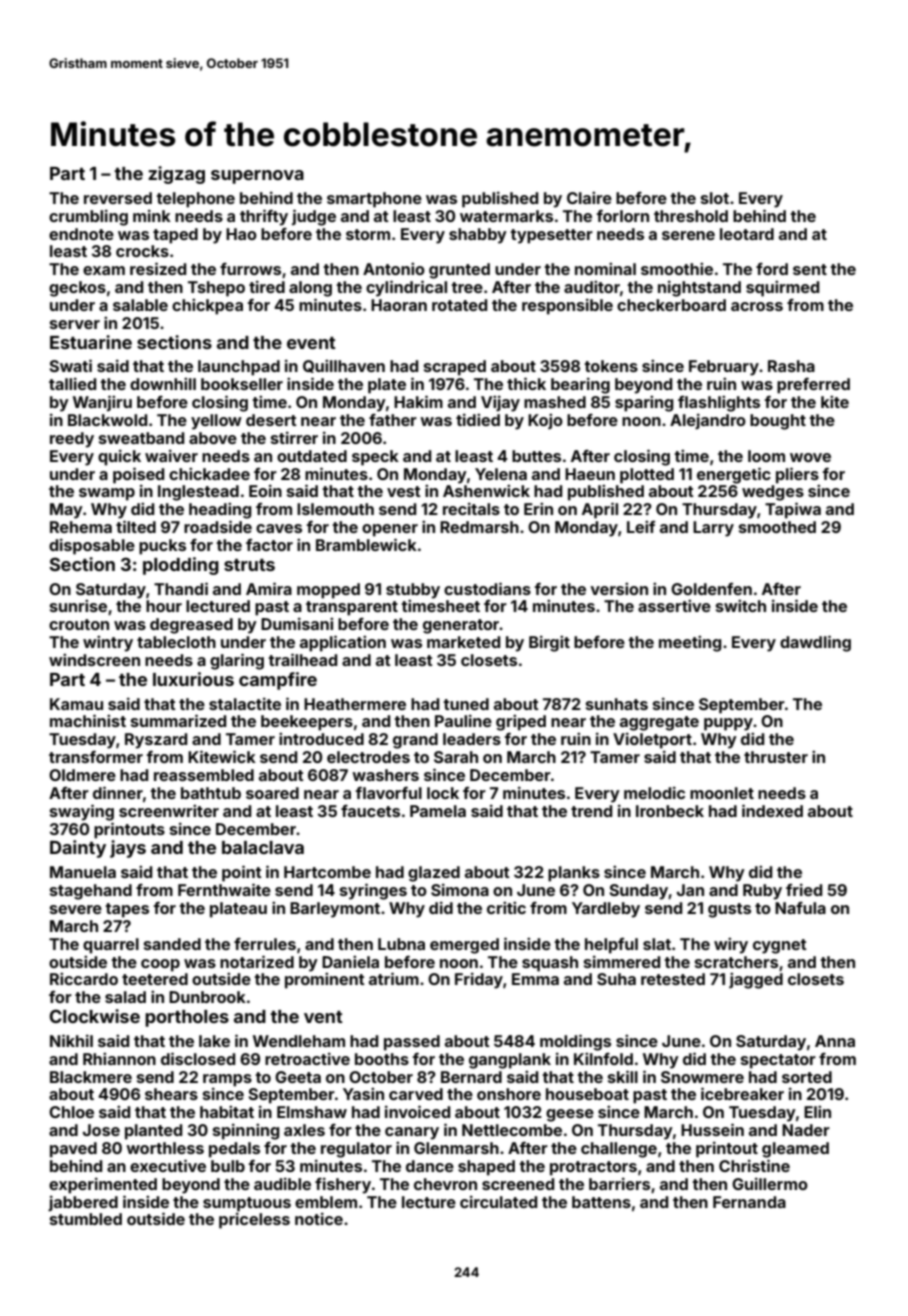 Image resolution: width=908 pixels, height=1316 pixels. I want to click on aggregate, so click(659, 723).
